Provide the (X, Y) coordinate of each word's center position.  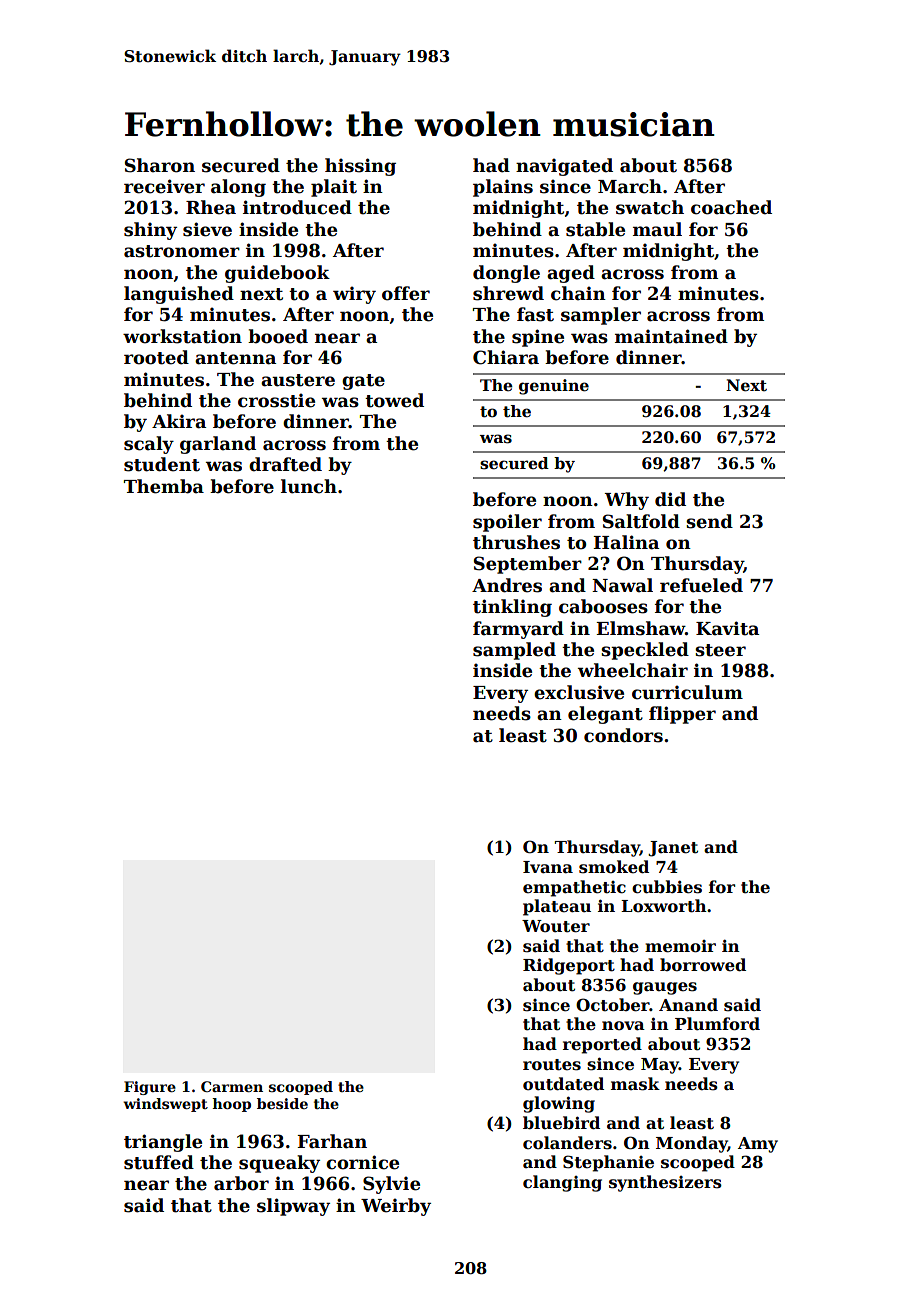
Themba (164, 486)
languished (179, 295)
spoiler (507, 523)
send (709, 521)
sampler (601, 316)
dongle (506, 274)
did (670, 499)
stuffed (159, 1162)
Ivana (548, 867)
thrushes (516, 542)
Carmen (232, 1086)
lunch (309, 486)
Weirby (396, 1207)
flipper (682, 715)
